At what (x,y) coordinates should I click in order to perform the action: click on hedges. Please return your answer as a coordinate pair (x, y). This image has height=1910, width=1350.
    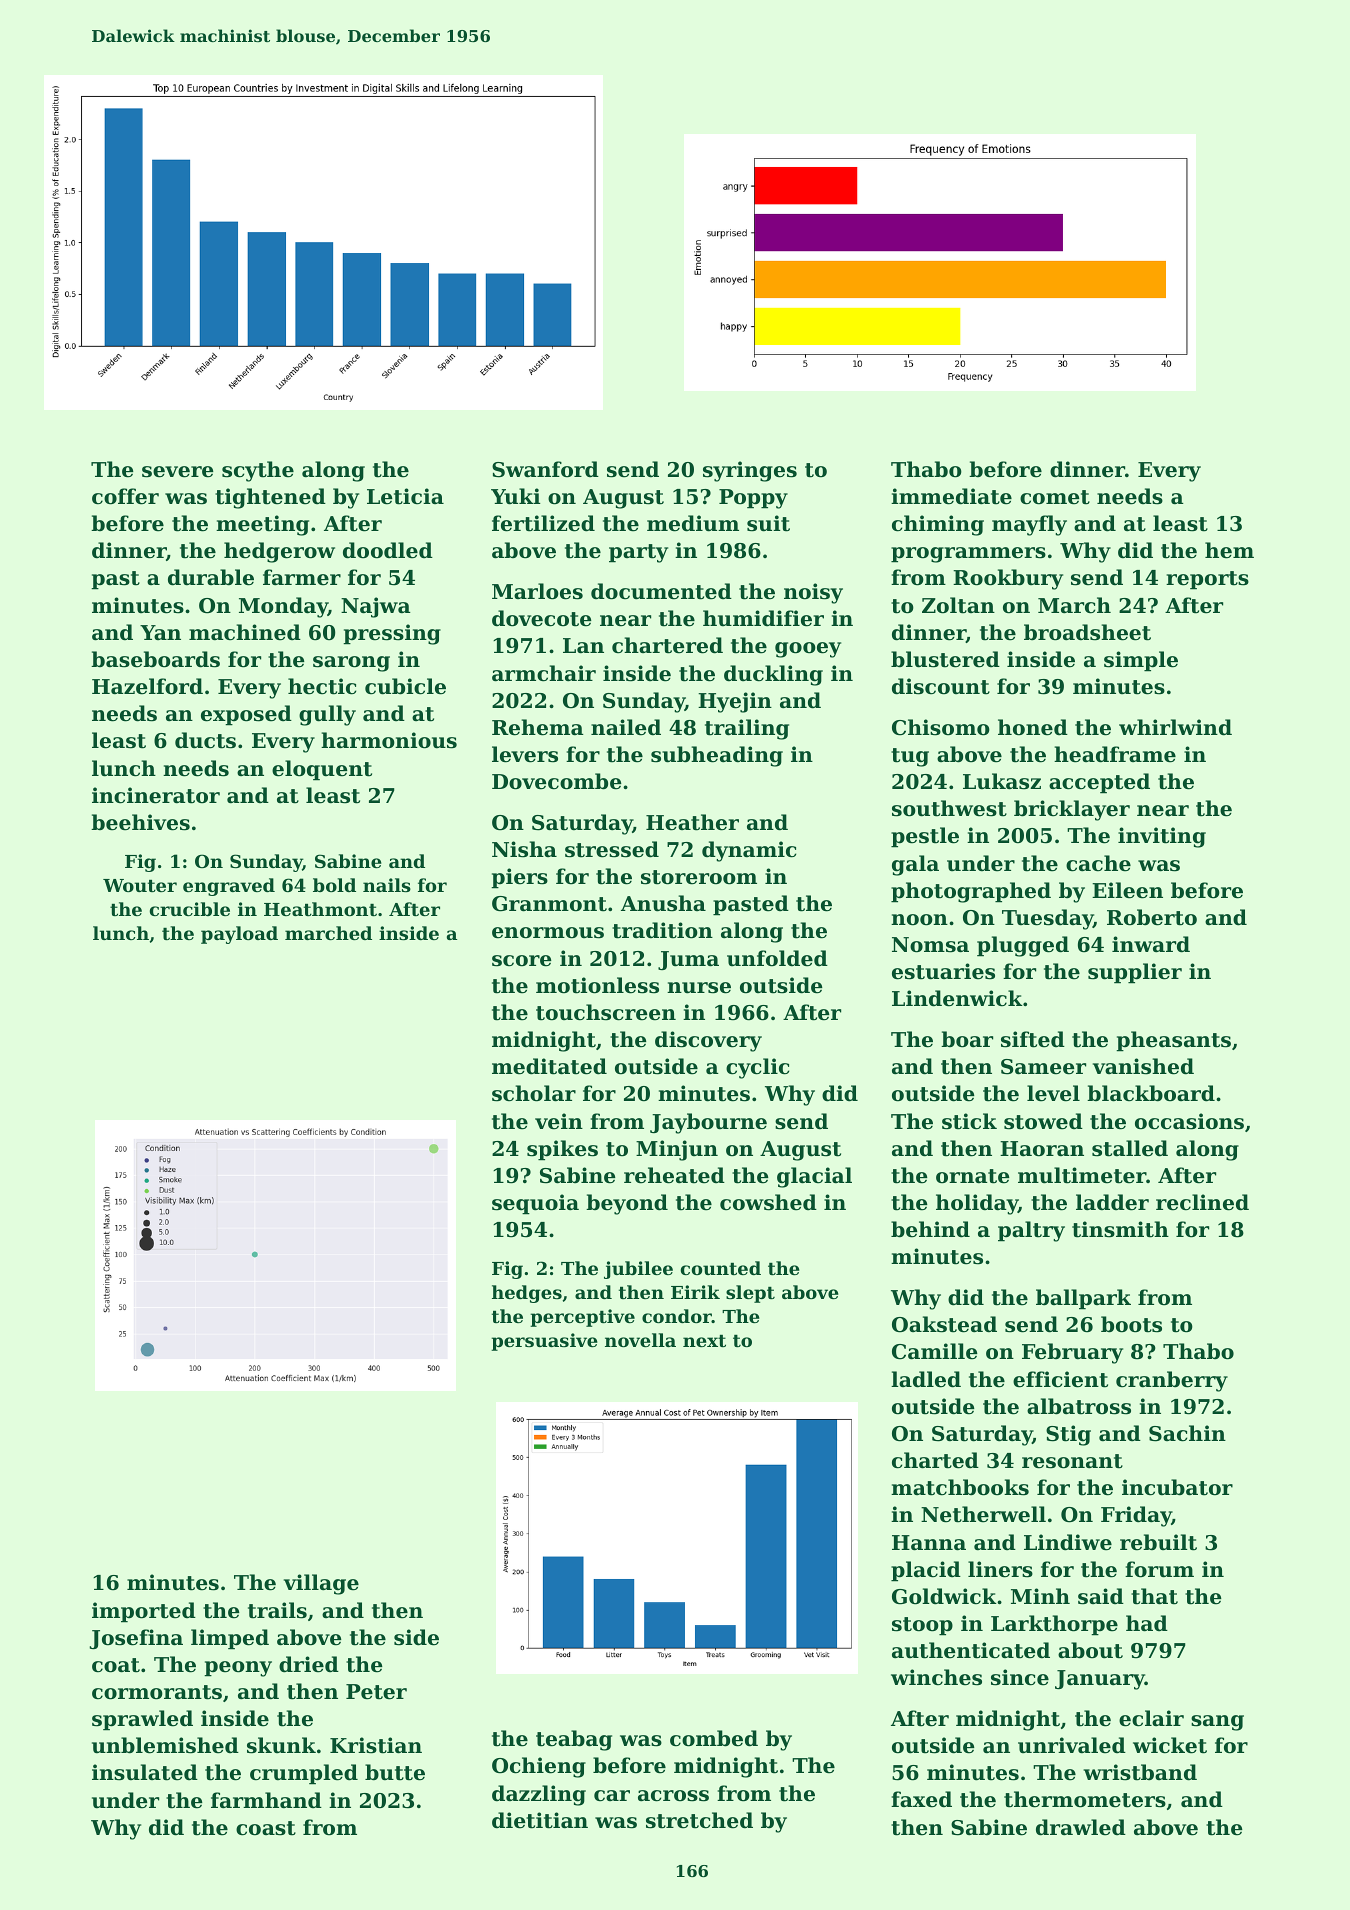
    Looking at the image, I should click on (527, 1294).
